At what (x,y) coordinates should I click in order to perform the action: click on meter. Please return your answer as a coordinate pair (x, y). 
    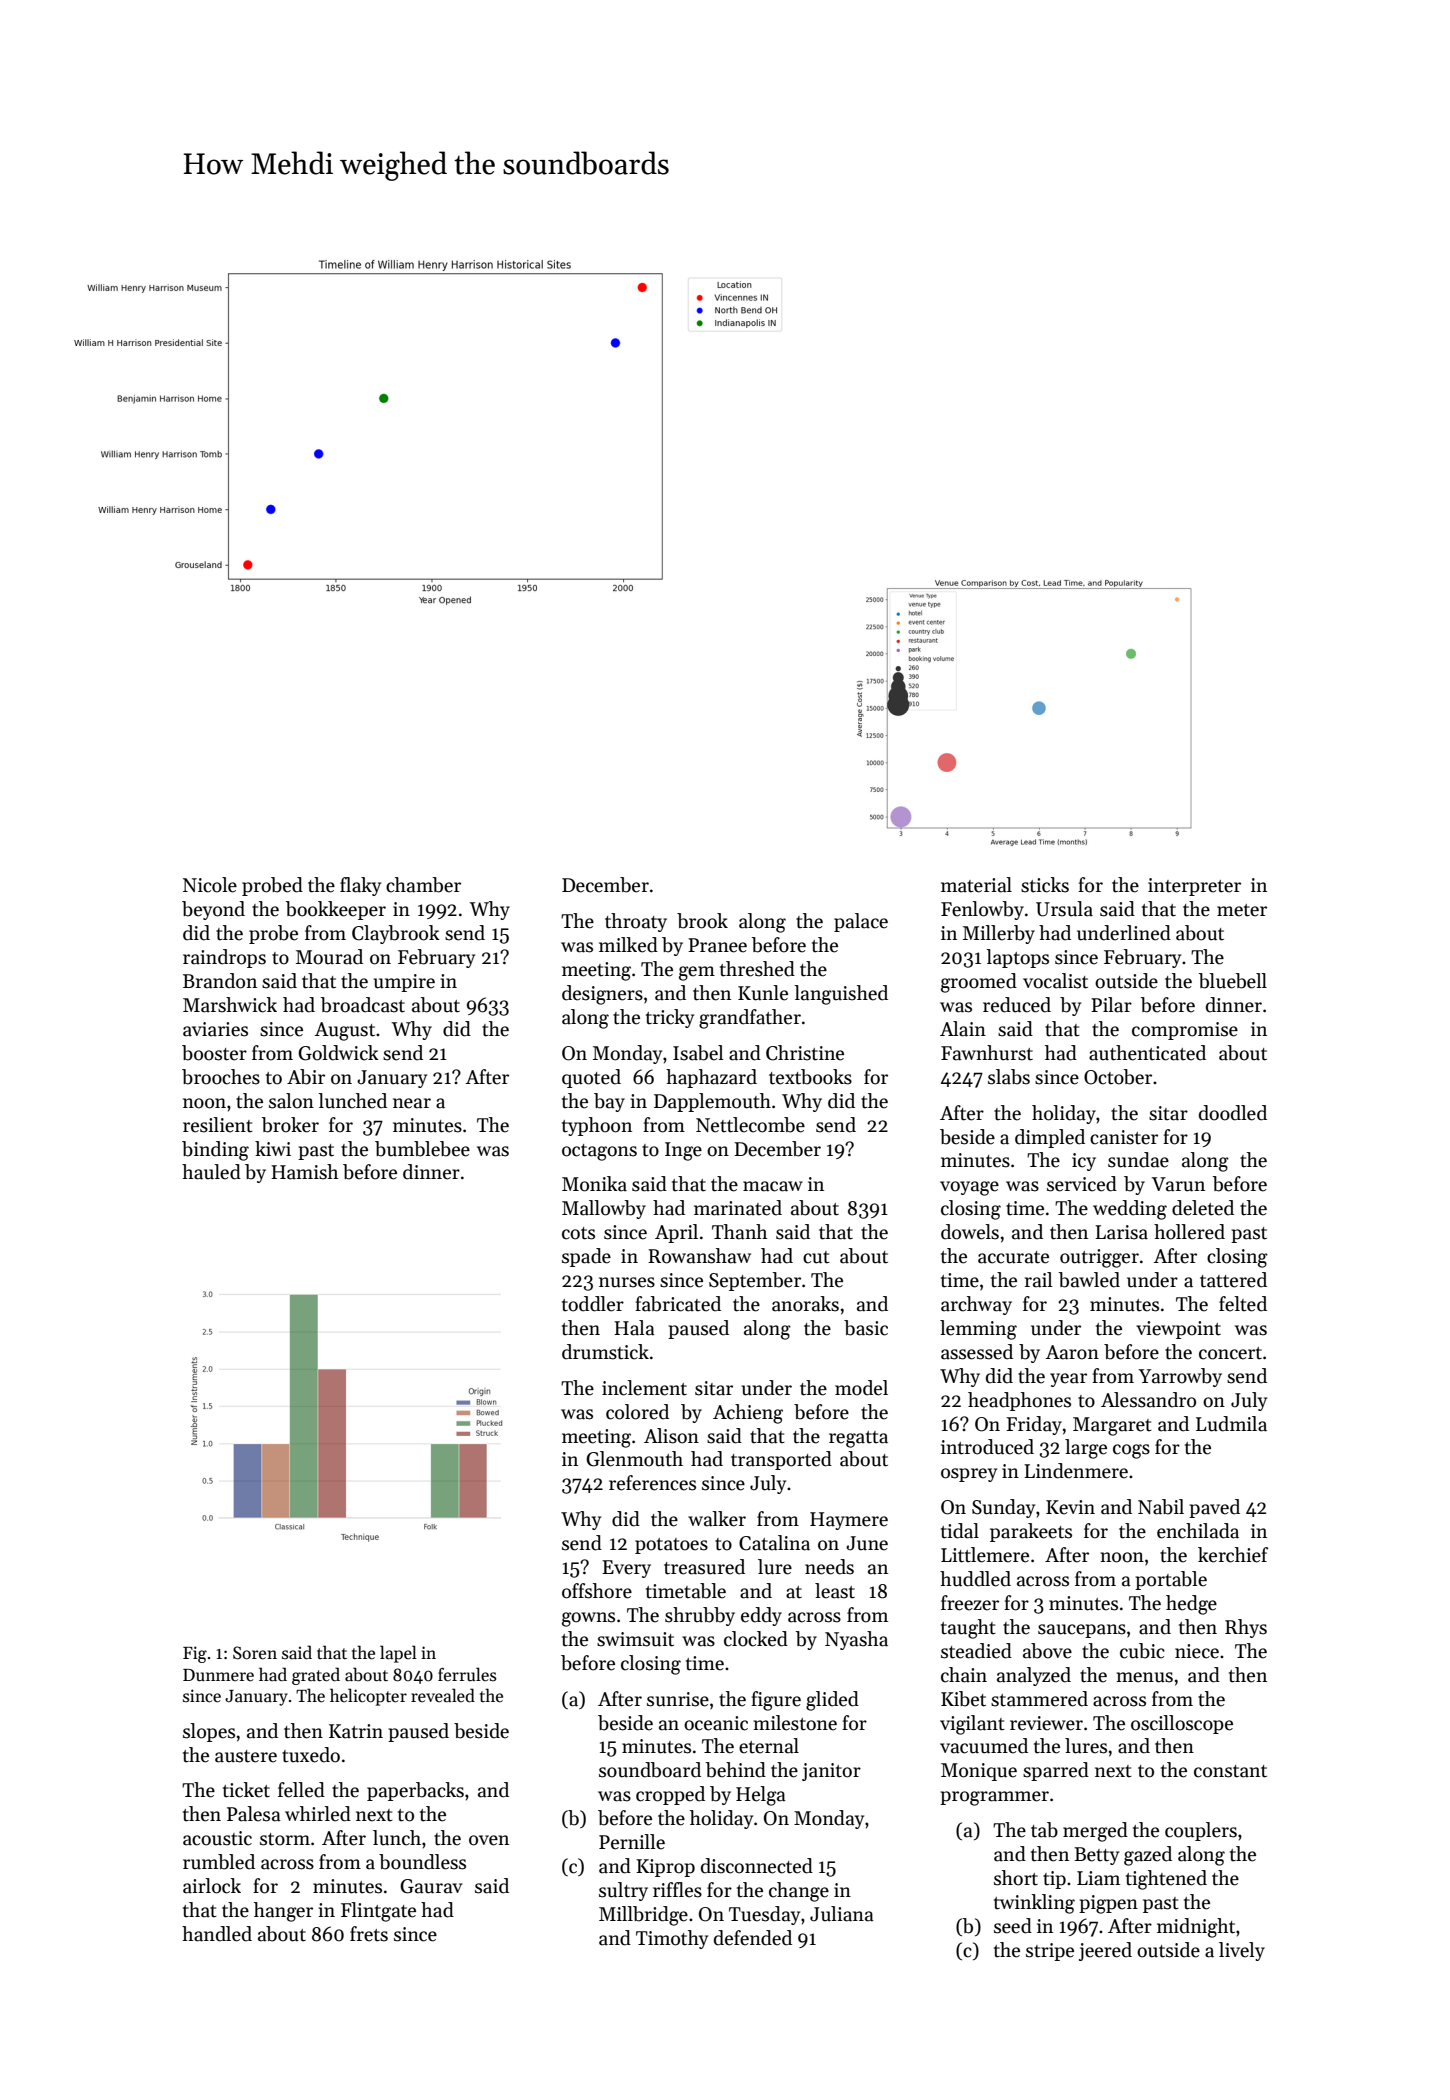
    Looking at the image, I should click on (1242, 910).
